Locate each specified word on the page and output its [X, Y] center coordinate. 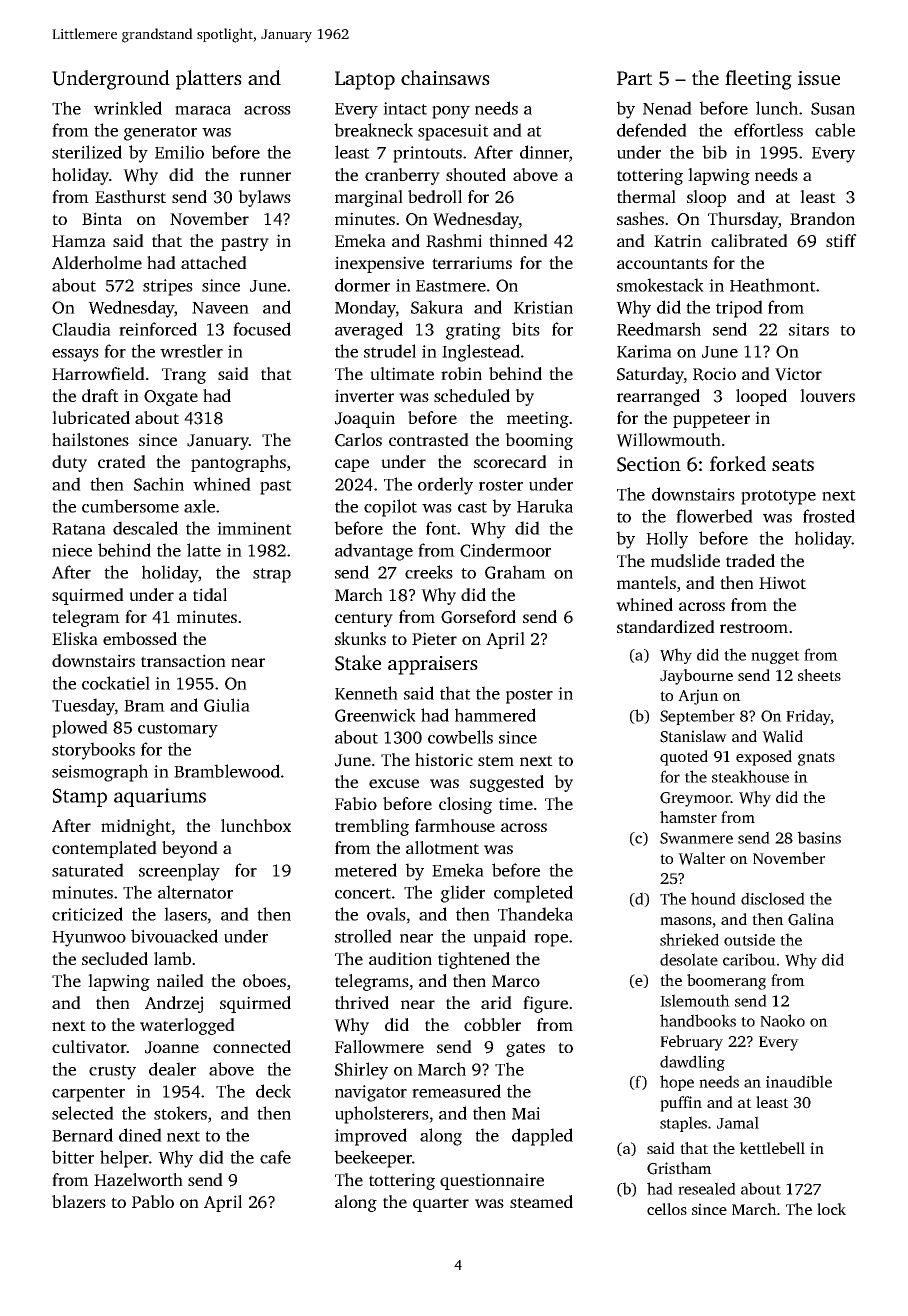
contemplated [104, 849]
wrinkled [128, 108]
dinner [544, 152]
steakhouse [750, 776]
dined [140, 1135]
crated [122, 461]
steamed [541, 1201]
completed [533, 894]
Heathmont [773, 285]
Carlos [358, 440]
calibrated [749, 240]
